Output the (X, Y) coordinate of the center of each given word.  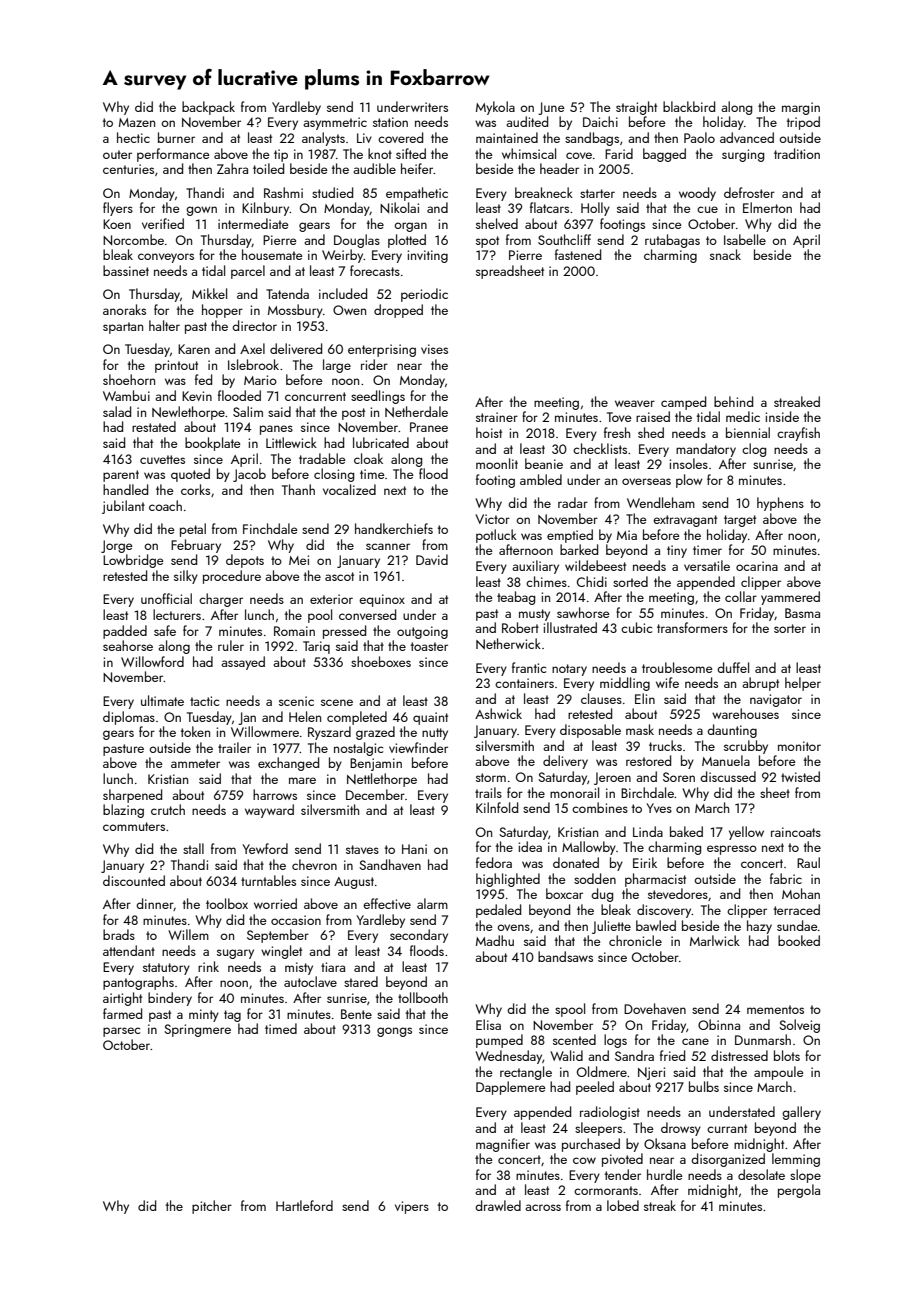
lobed (623, 1205)
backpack (208, 108)
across (543, 1207)
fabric (786, 878)
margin (801, 108)
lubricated (381, 442)
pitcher (212, 1207)
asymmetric (335, 123)
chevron (314, 864)
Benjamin (376, 764)
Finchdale (270, 528)
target (740, 521)
